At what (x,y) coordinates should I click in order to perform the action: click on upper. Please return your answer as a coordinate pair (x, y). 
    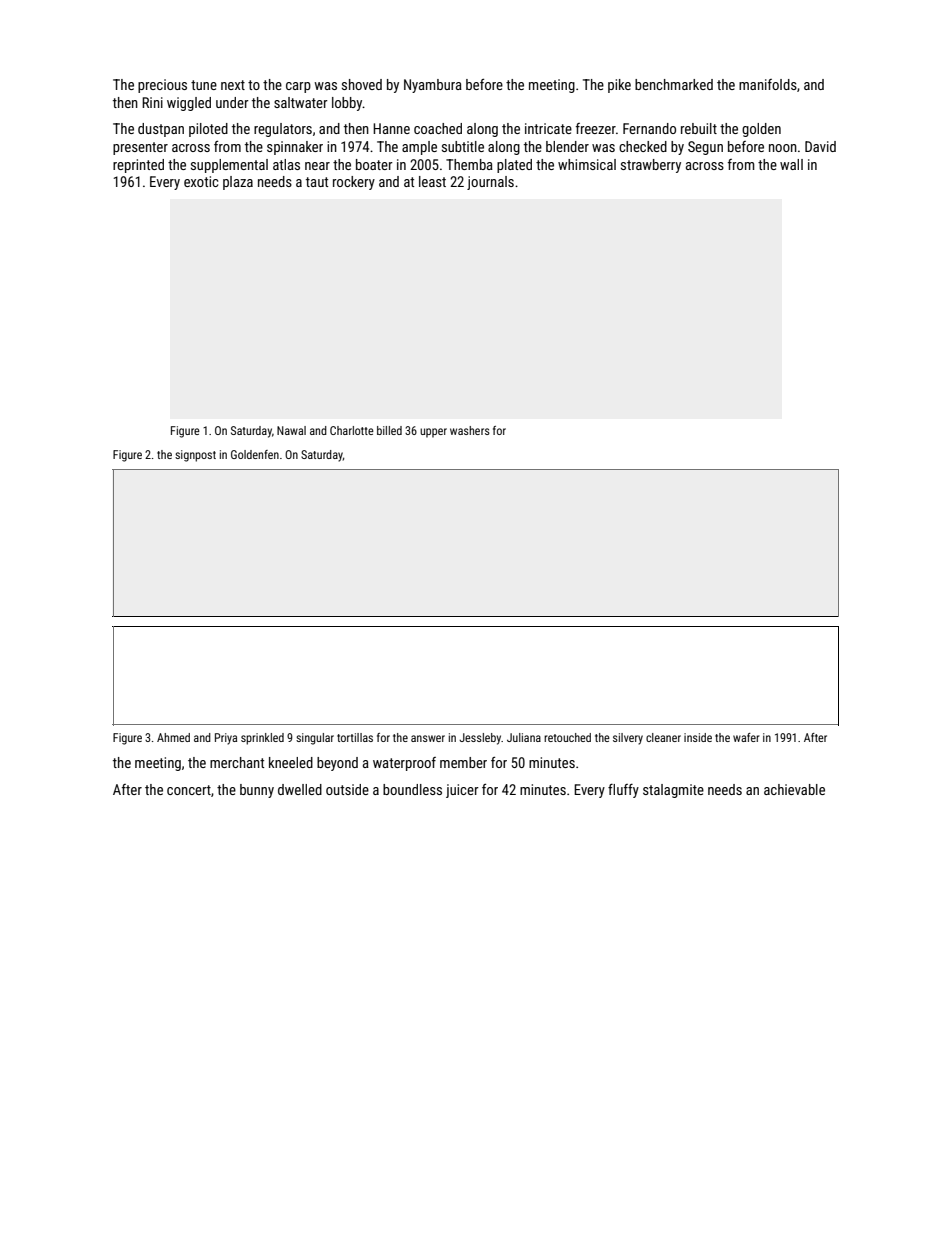
    Looking at the image, I should click on (433, 433).
